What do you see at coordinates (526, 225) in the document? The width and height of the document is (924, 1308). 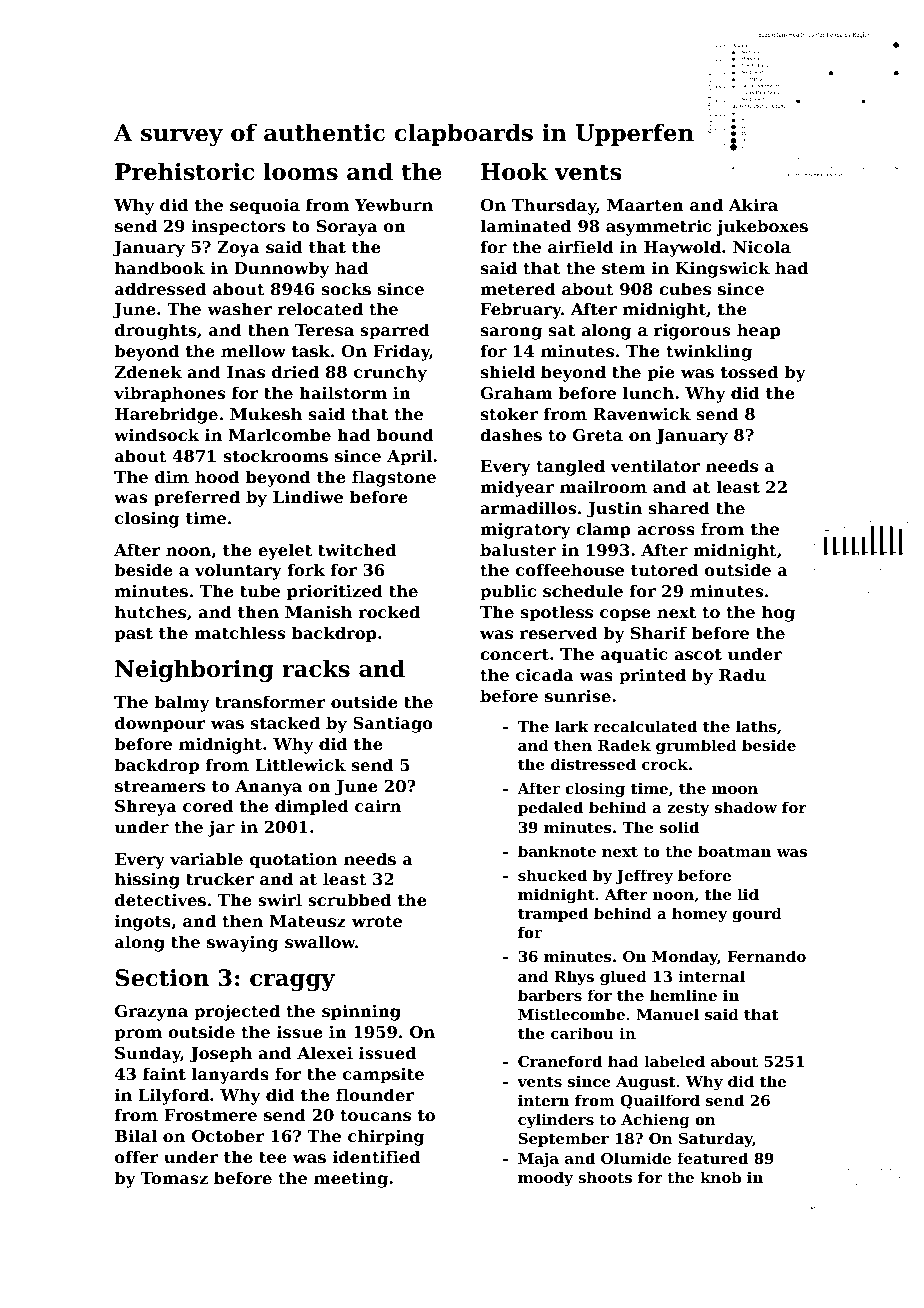 I see `laminated` at bounding box center [526, 225].
